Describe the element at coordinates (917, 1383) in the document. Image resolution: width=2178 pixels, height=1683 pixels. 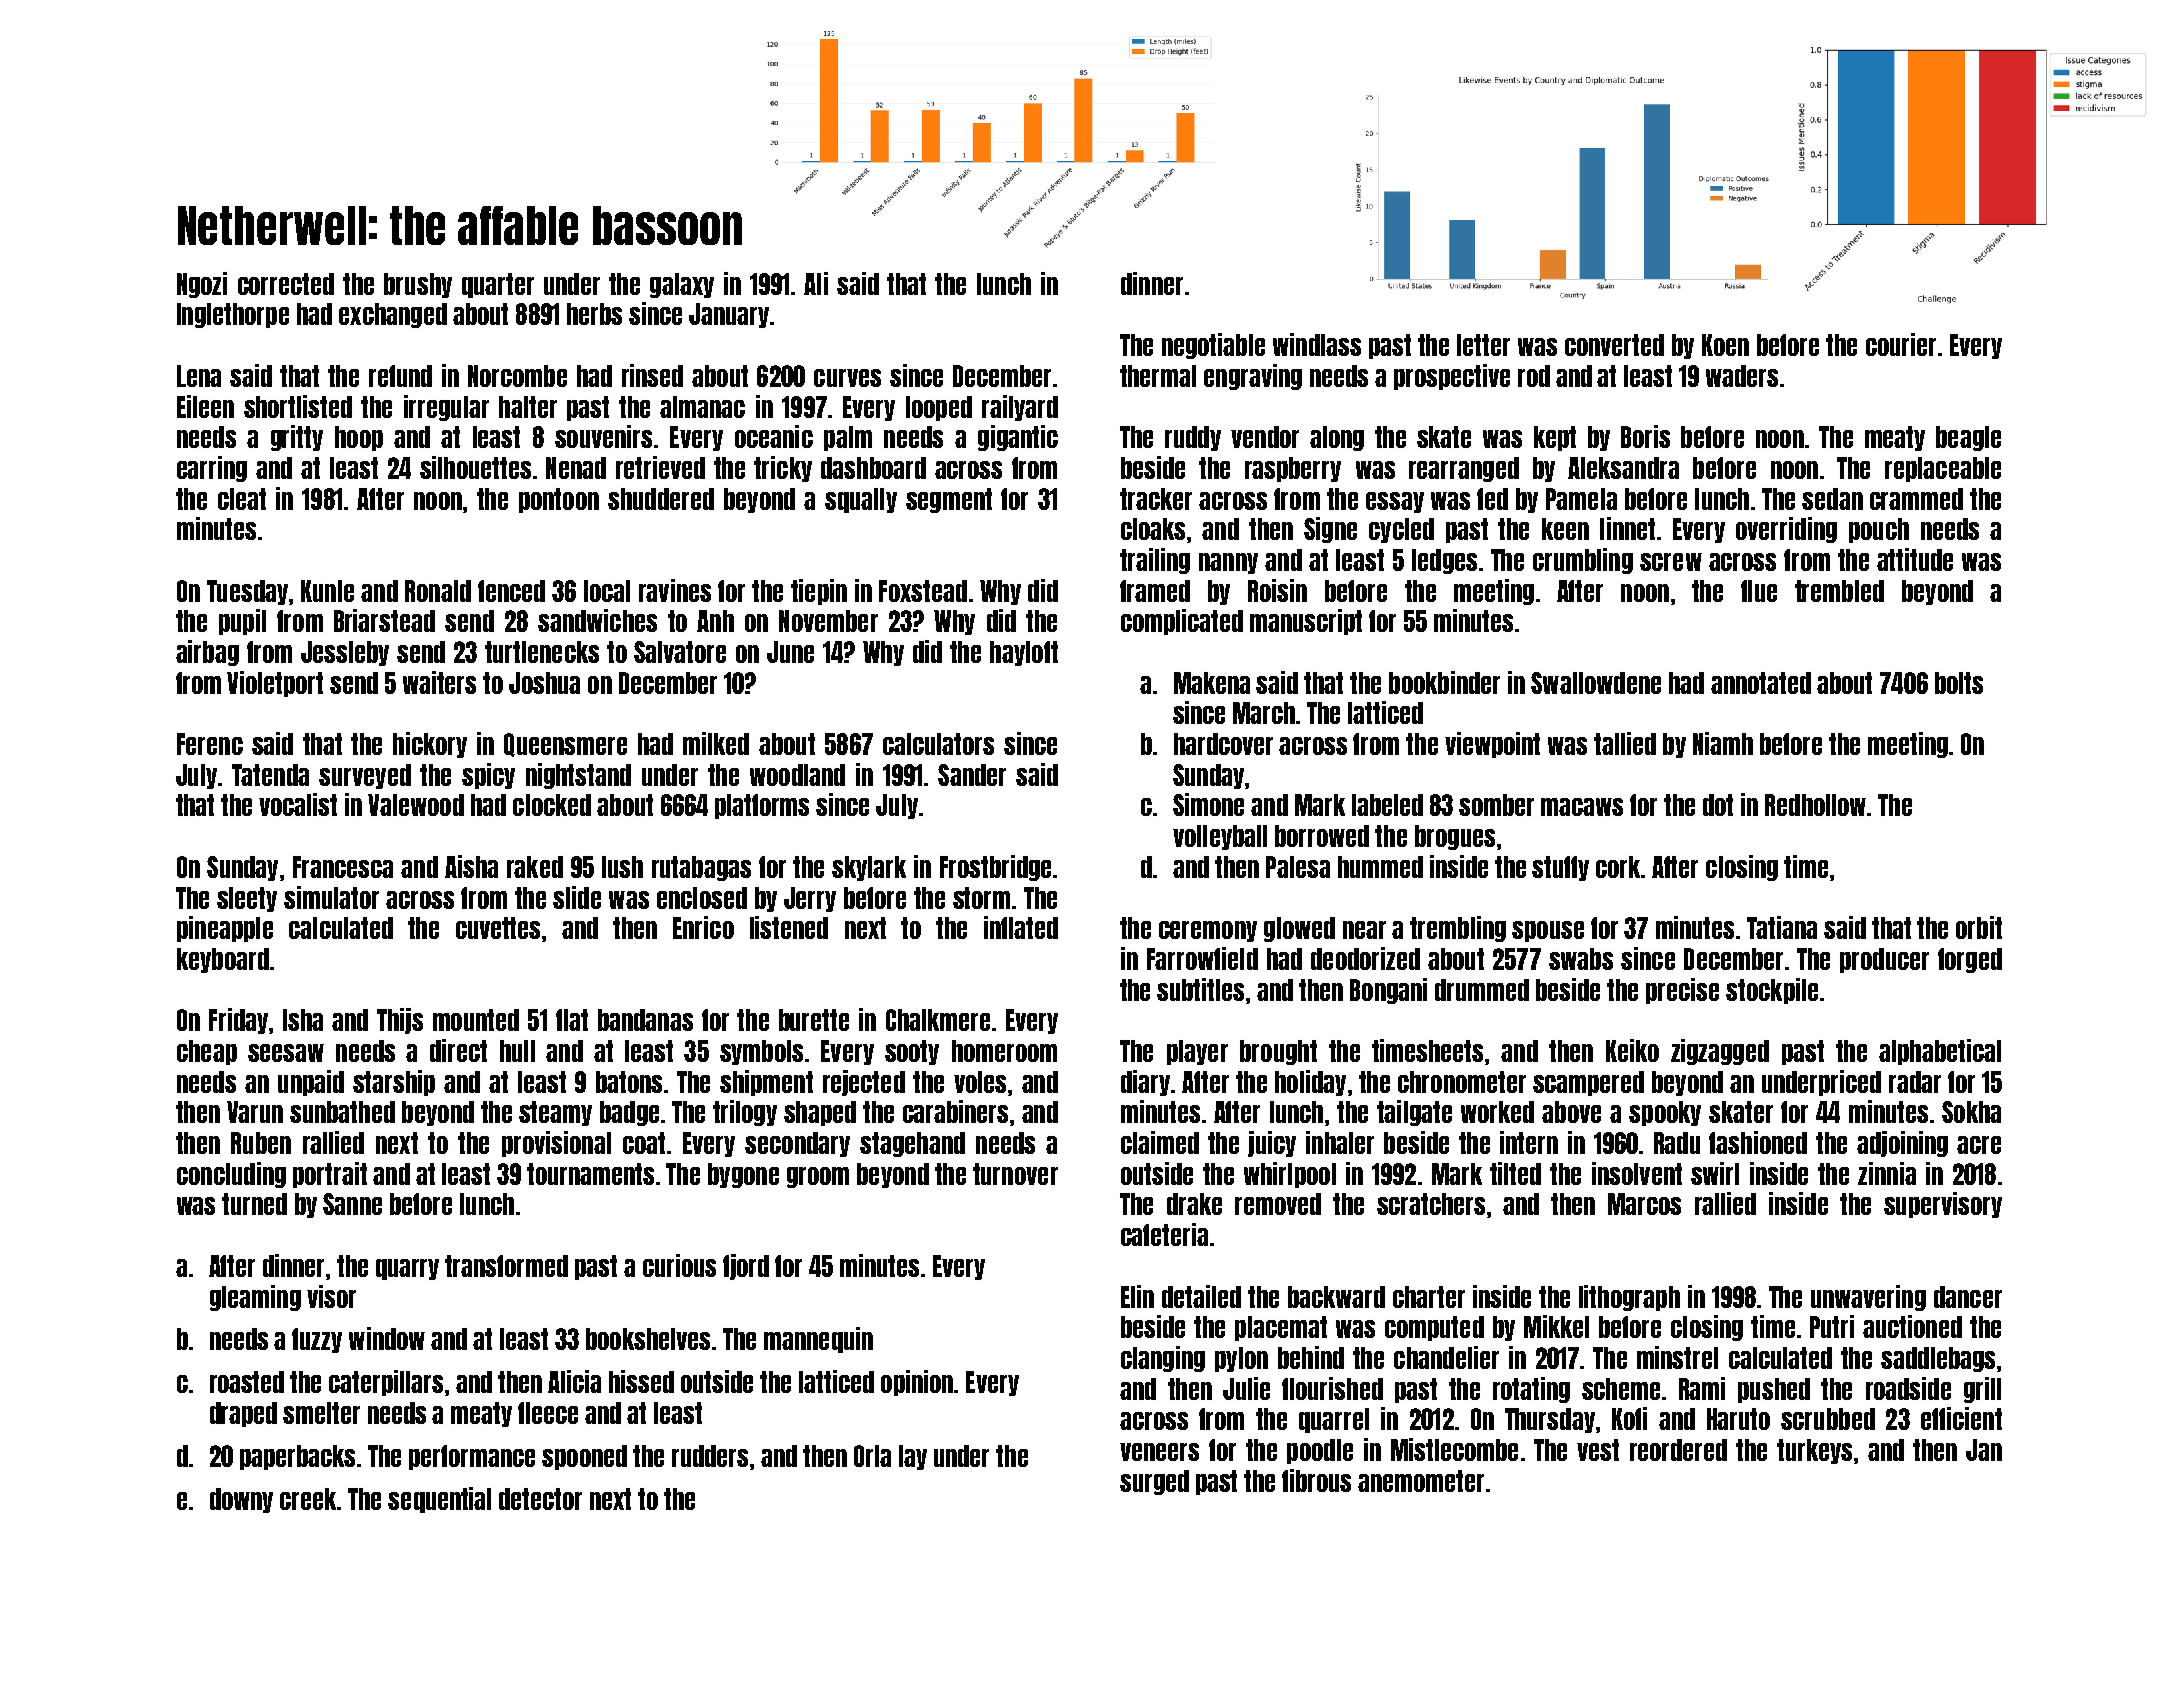
I see `opinion` at that location.
